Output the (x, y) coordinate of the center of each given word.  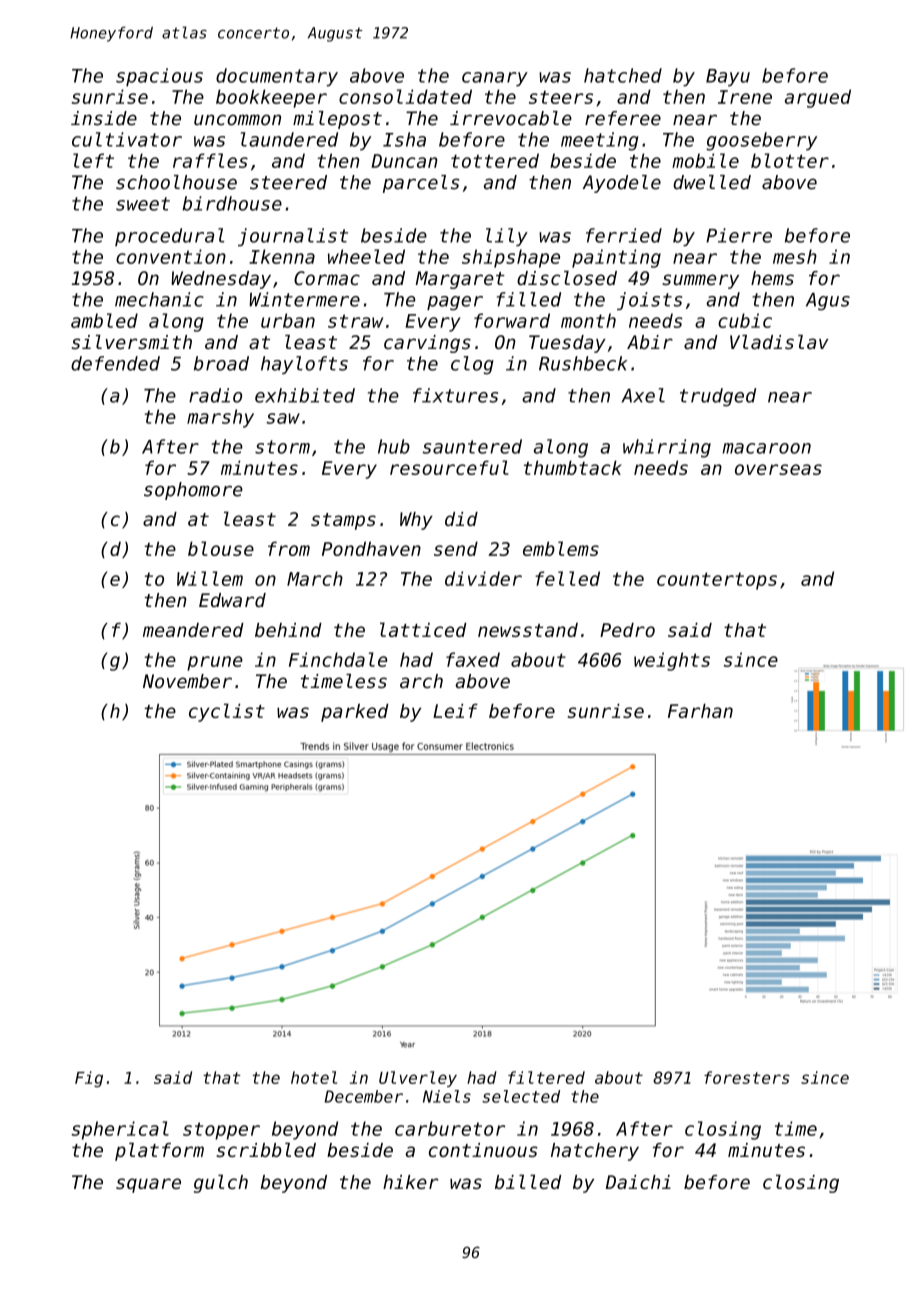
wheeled (366, 256)
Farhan (700, 711)
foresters (747, 1077)
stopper (221, 1131)
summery (700, 281)
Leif (455, 711)
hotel (314, 1077)
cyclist (227, 712)
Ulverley (418, 1079)
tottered (495, 160)
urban (288, 320)
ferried (624, 235)
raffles (210, 160)
